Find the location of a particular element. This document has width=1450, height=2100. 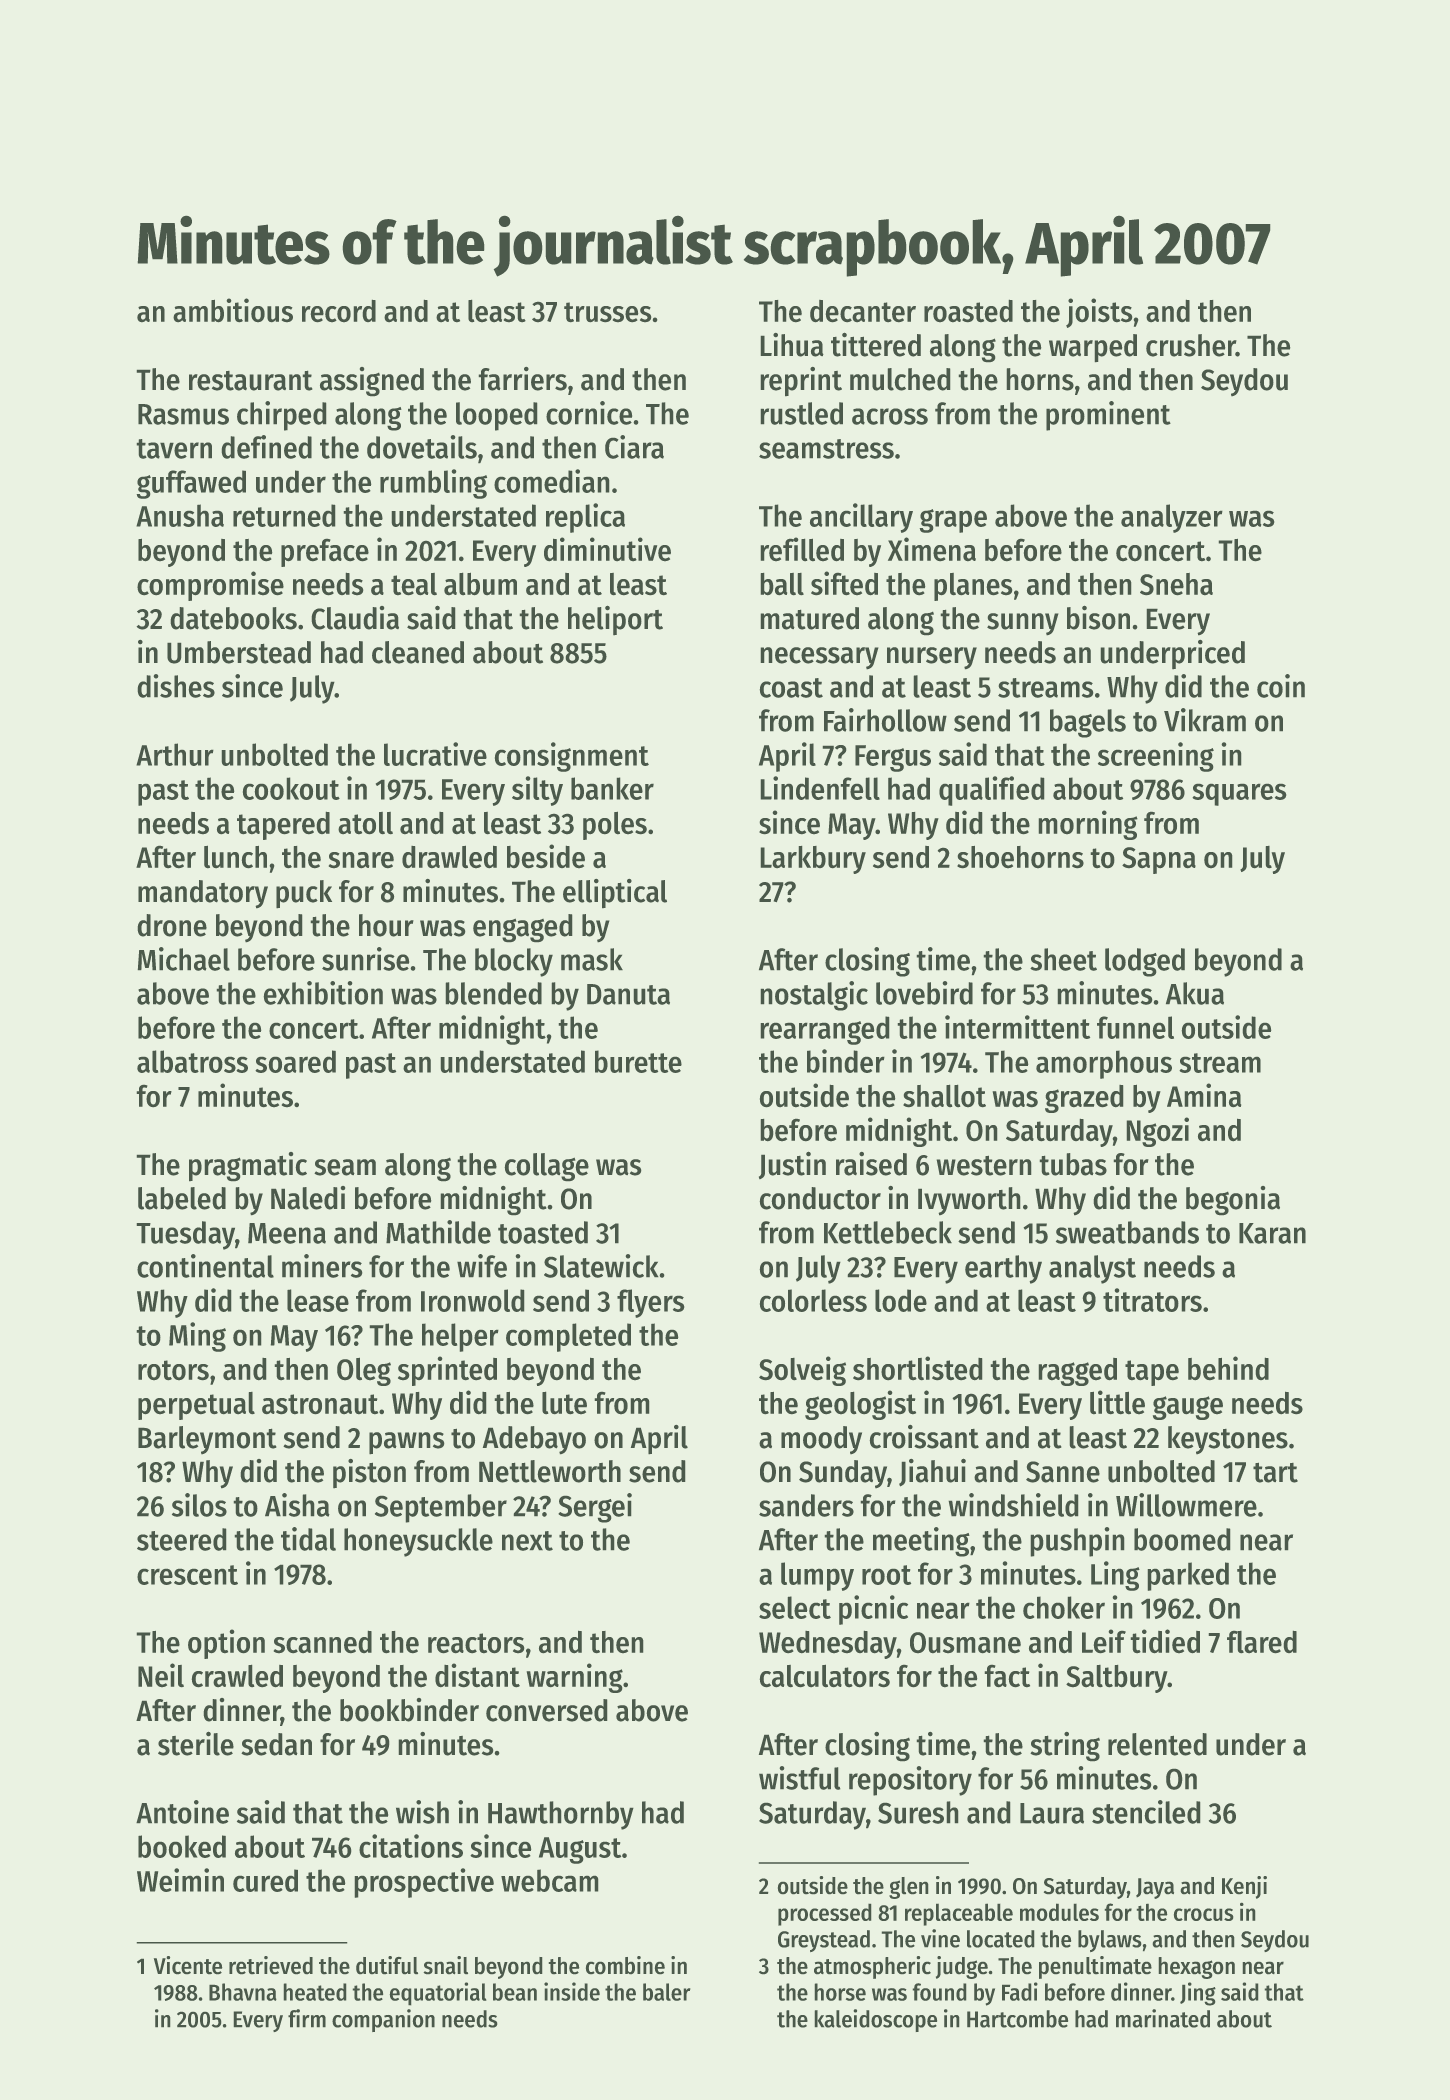

heliport is located at coordinates (615, 620).
